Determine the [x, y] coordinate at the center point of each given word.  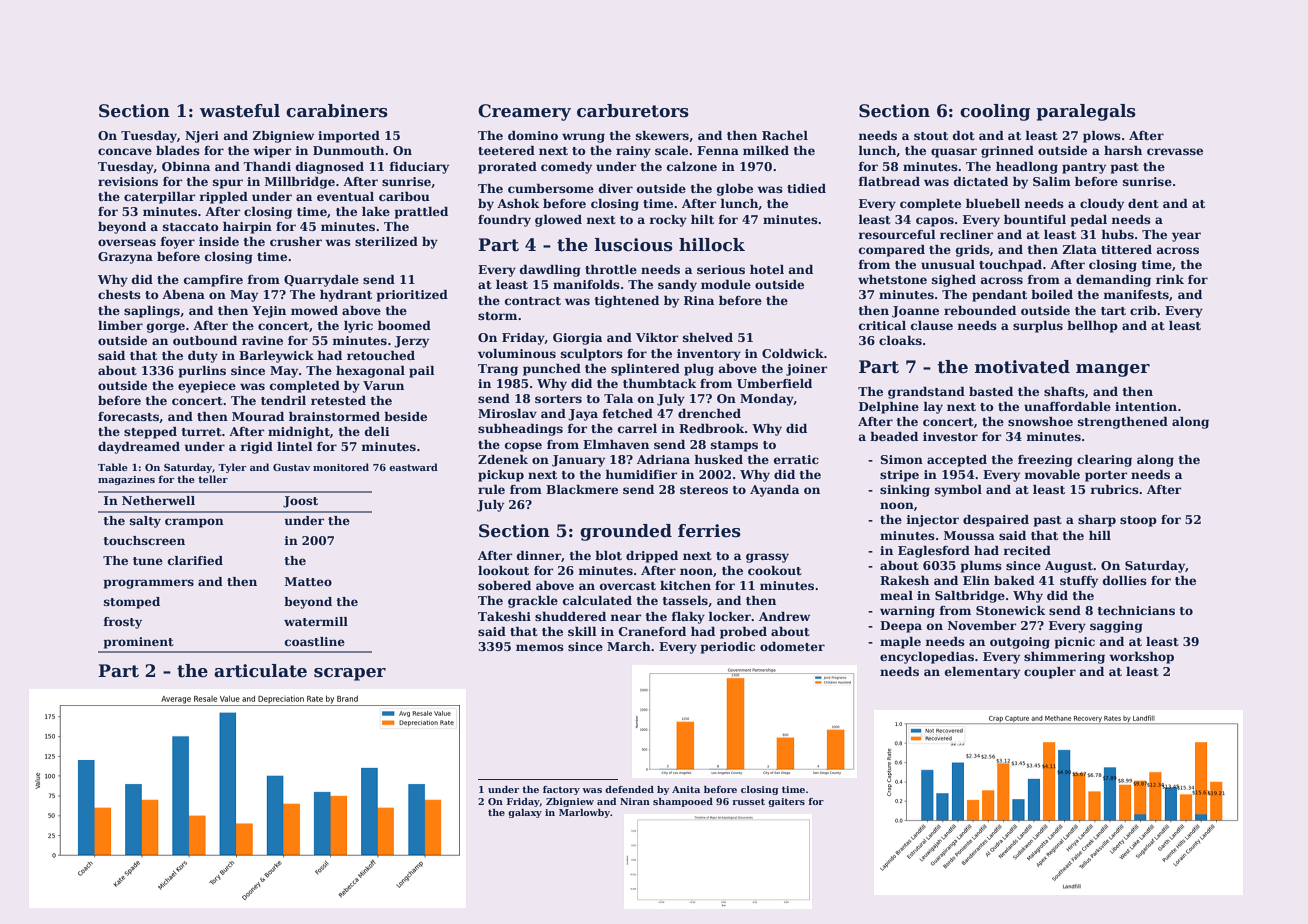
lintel [295, 446]
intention [1146, 406]
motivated [1022, 367]
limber [120, 325]
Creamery [524, 112]
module [726, 284]
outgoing [1020, 643]
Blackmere [582, 489]
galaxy [525, 813]
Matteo [308, 581]
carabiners [337, 111]
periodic [728, 648]
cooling [995, 112]
